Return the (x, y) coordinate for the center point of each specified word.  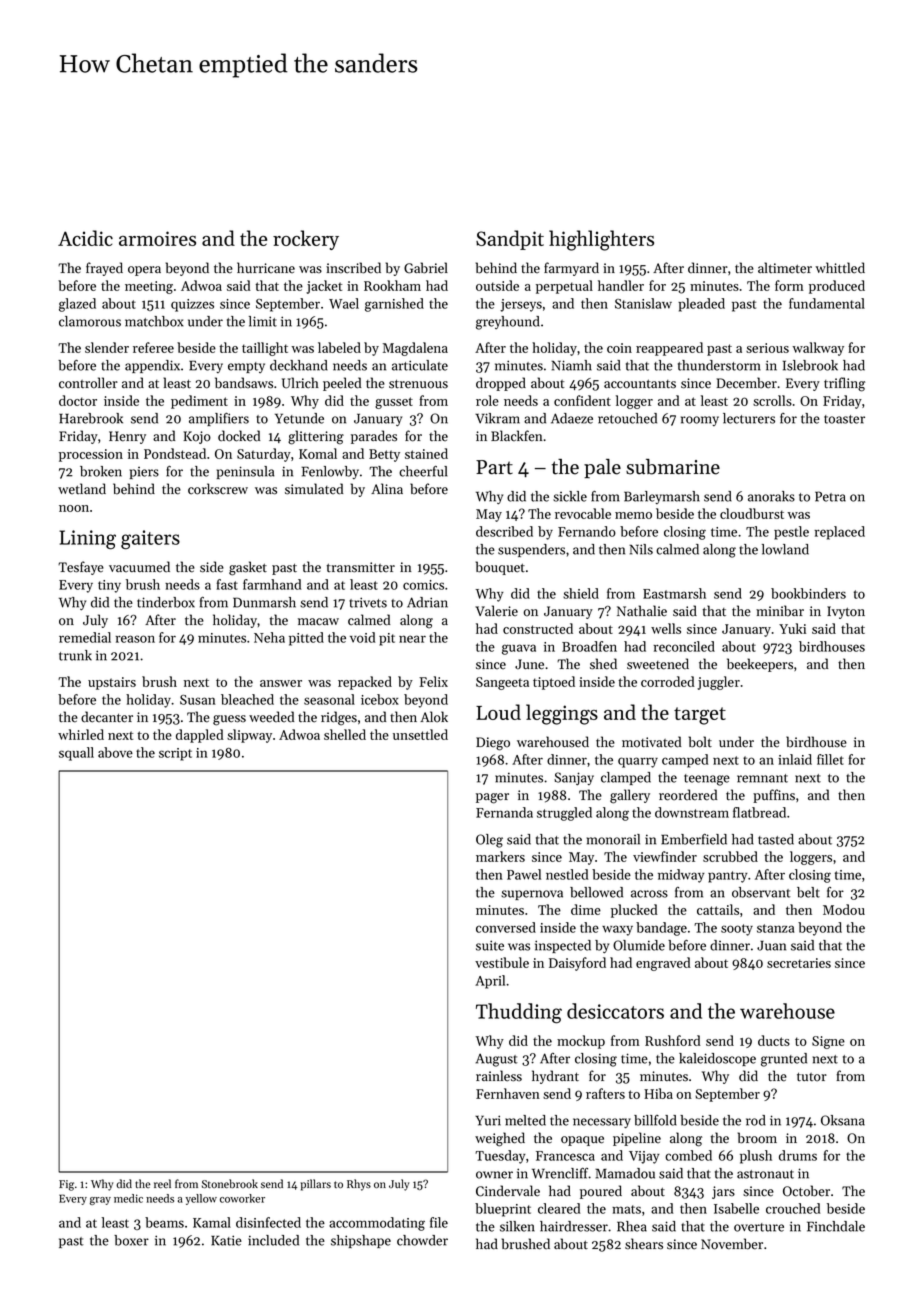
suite (490, 945)
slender (107, 347)
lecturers (749, 418)
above (115, 752)
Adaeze (572, 418)
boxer (131, 1240)
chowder (422, 1240)
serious (767, 348)
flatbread (759, 812)
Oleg (489, 841)
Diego (493, 744)
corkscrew (218, 489)
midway (681, 876)
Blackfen (516, 436)
